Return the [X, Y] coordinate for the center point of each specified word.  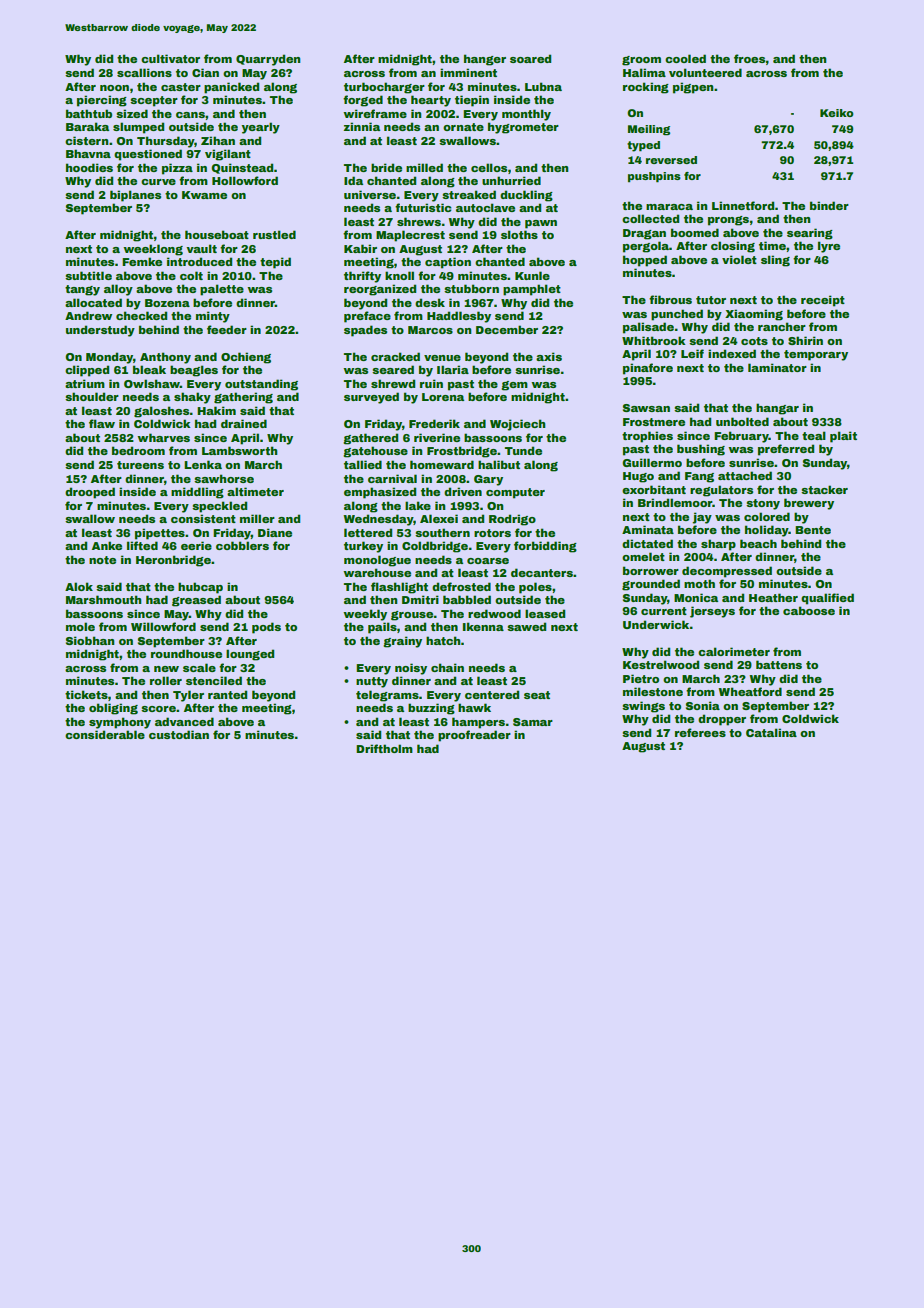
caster [181, 87]
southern [442, 532]
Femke [142, 261]
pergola [646, 247]
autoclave [485, 207]
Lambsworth [239, 450]
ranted [227, 694]
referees [700, 732]
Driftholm [384, 748]
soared [530, 58]
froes [750, 58]
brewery [809, 504]
